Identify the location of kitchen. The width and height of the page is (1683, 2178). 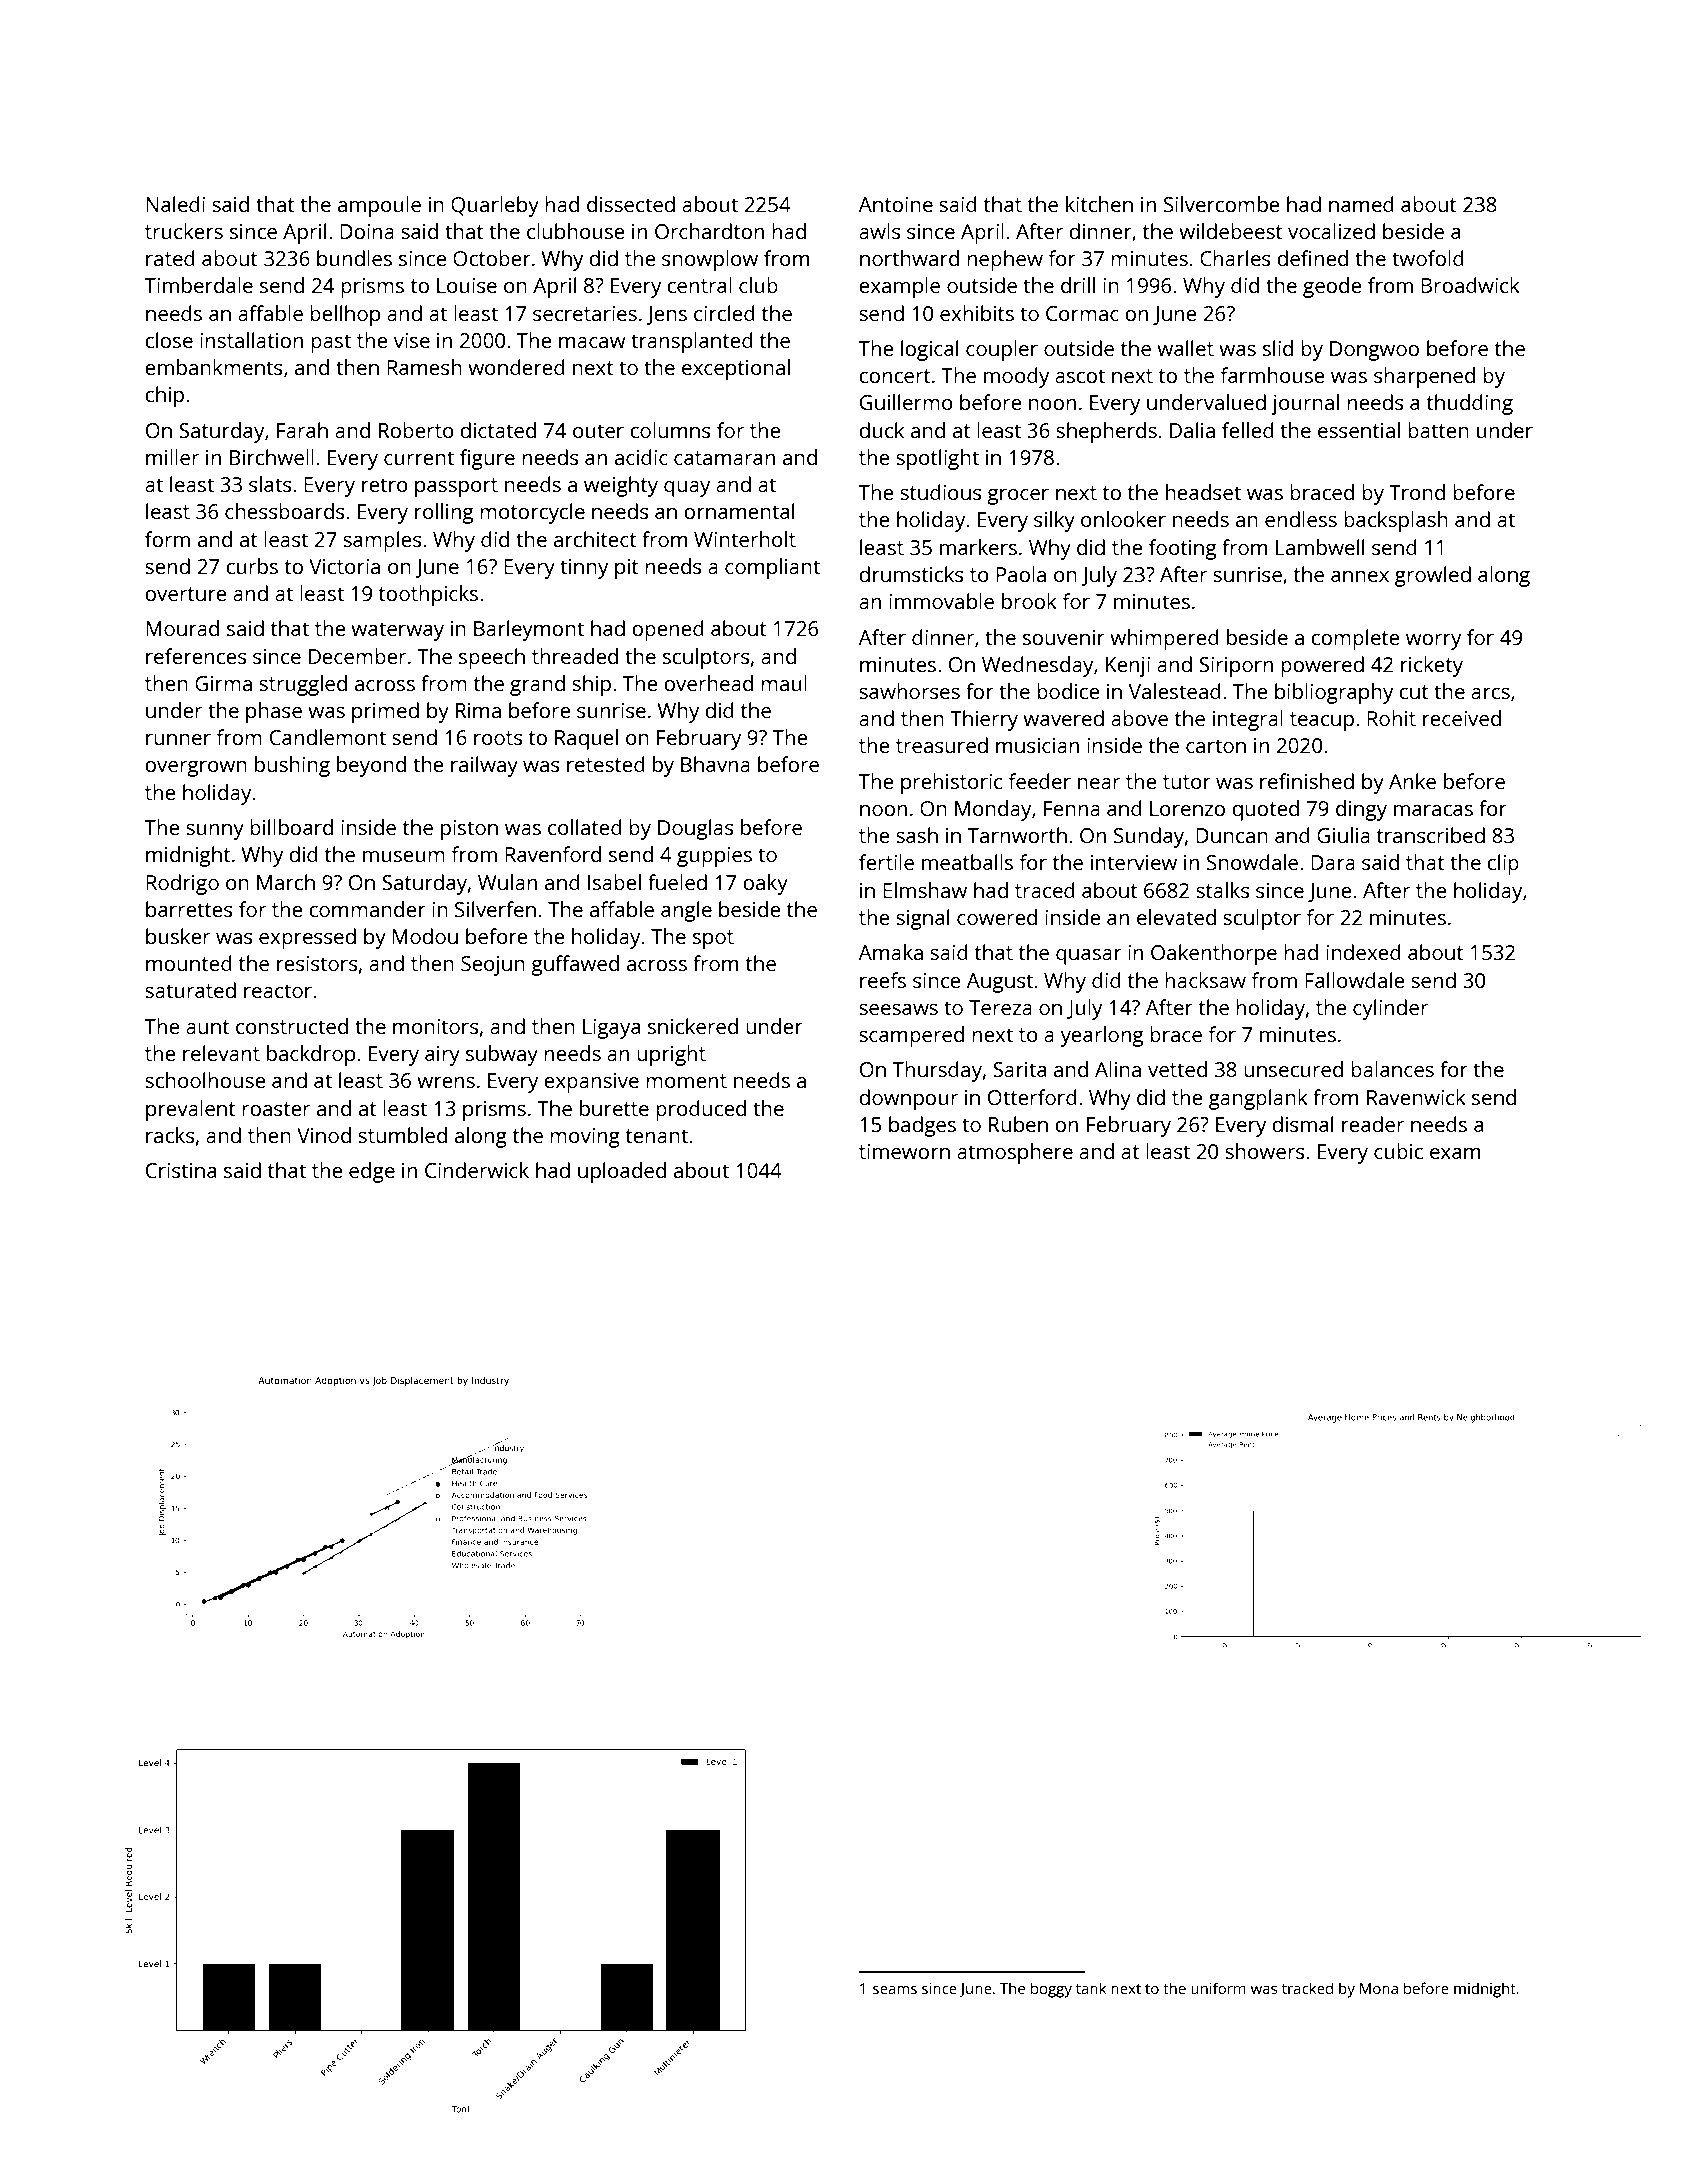
(1099, 204).
